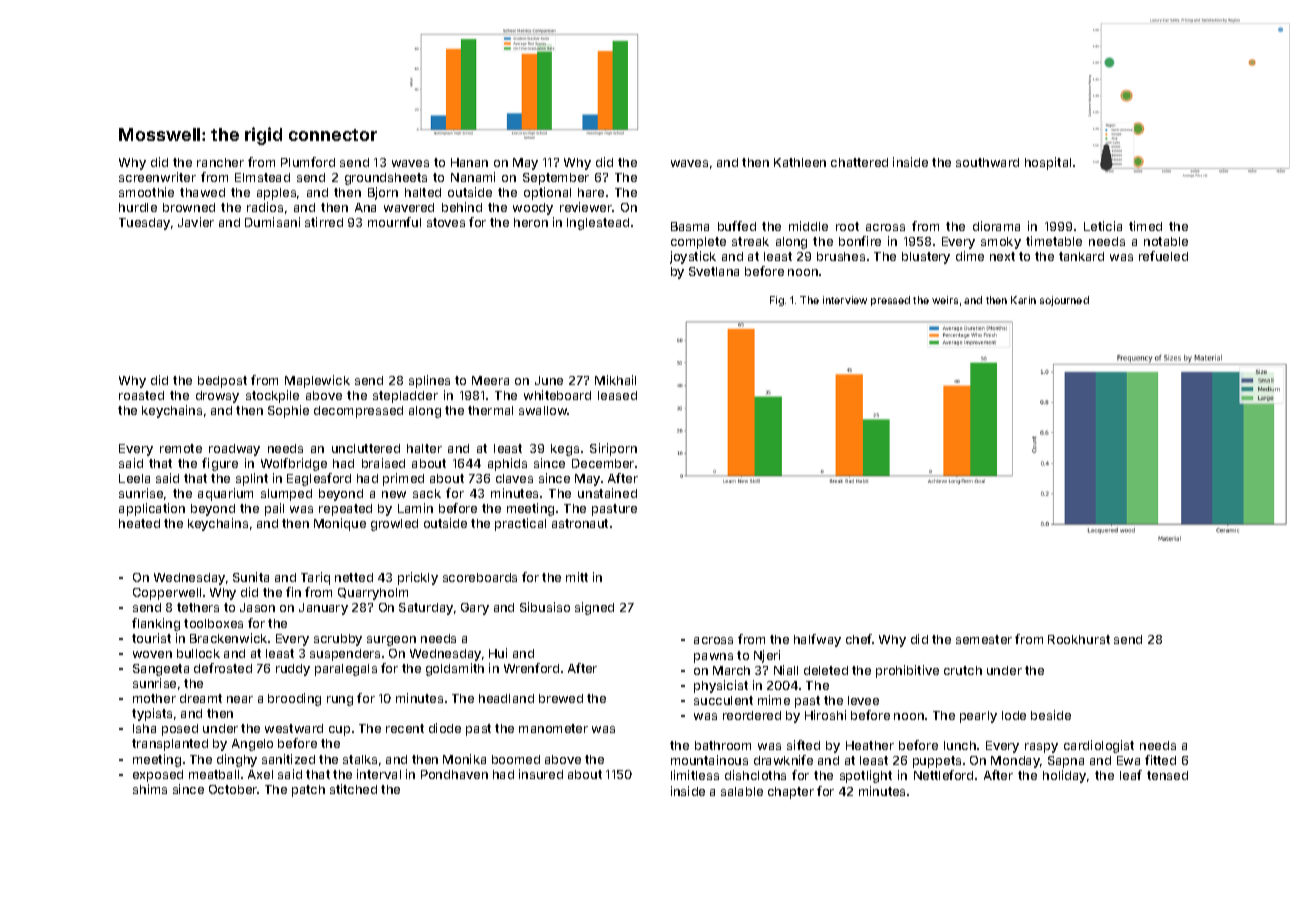 The width and height of the screenshot is (1308, 924). I want to click on Kathleen, so click(800, 162).
